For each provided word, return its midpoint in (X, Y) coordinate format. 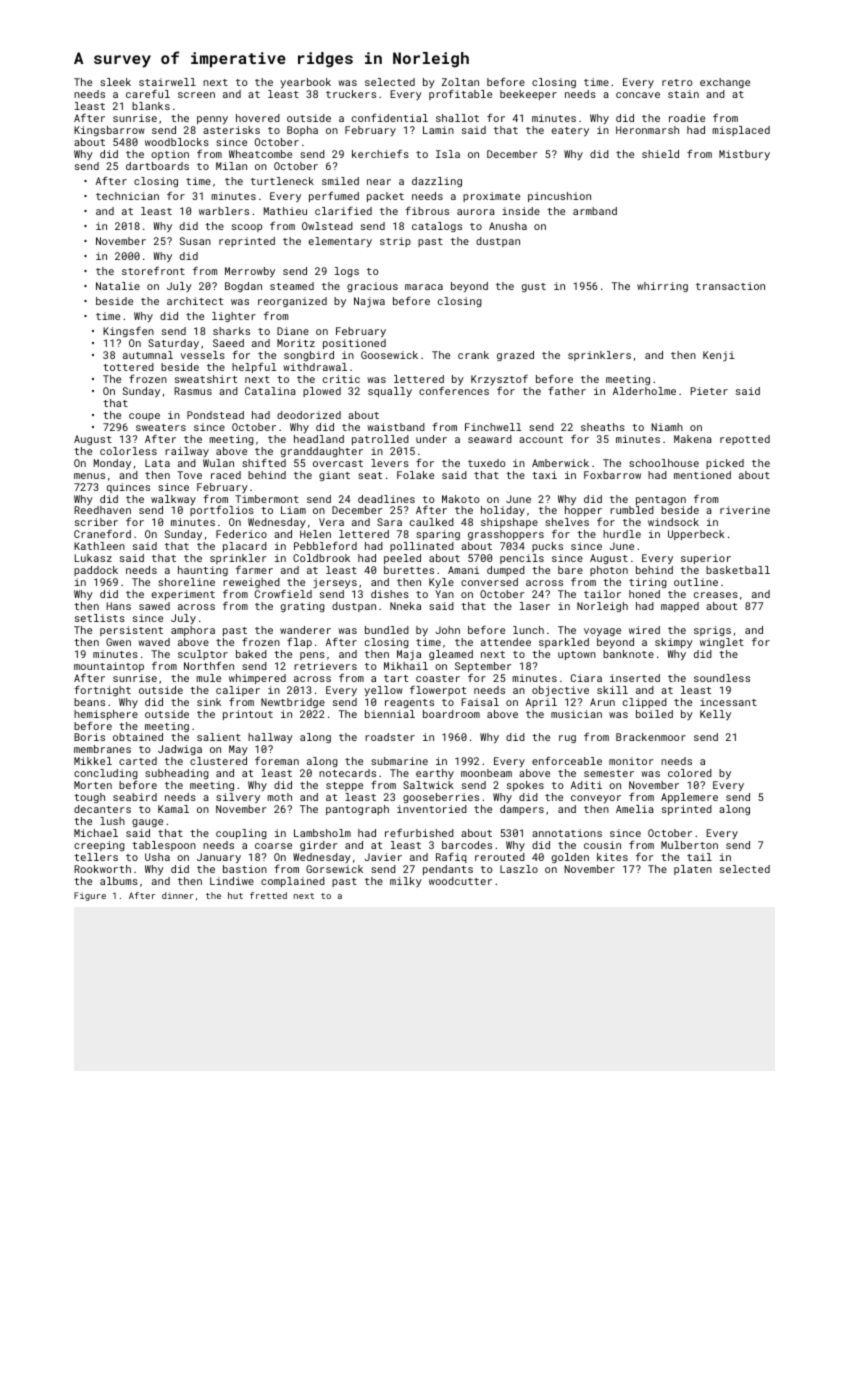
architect (195, 301)
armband (595, 211)
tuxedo (486, 463)
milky (406, 882)
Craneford (102, 533)
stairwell (167, 82)
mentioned (702, 475)
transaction (730, 286)
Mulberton (689, 845)
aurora (476, 212)
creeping (99, 846)
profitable (460, 94)
